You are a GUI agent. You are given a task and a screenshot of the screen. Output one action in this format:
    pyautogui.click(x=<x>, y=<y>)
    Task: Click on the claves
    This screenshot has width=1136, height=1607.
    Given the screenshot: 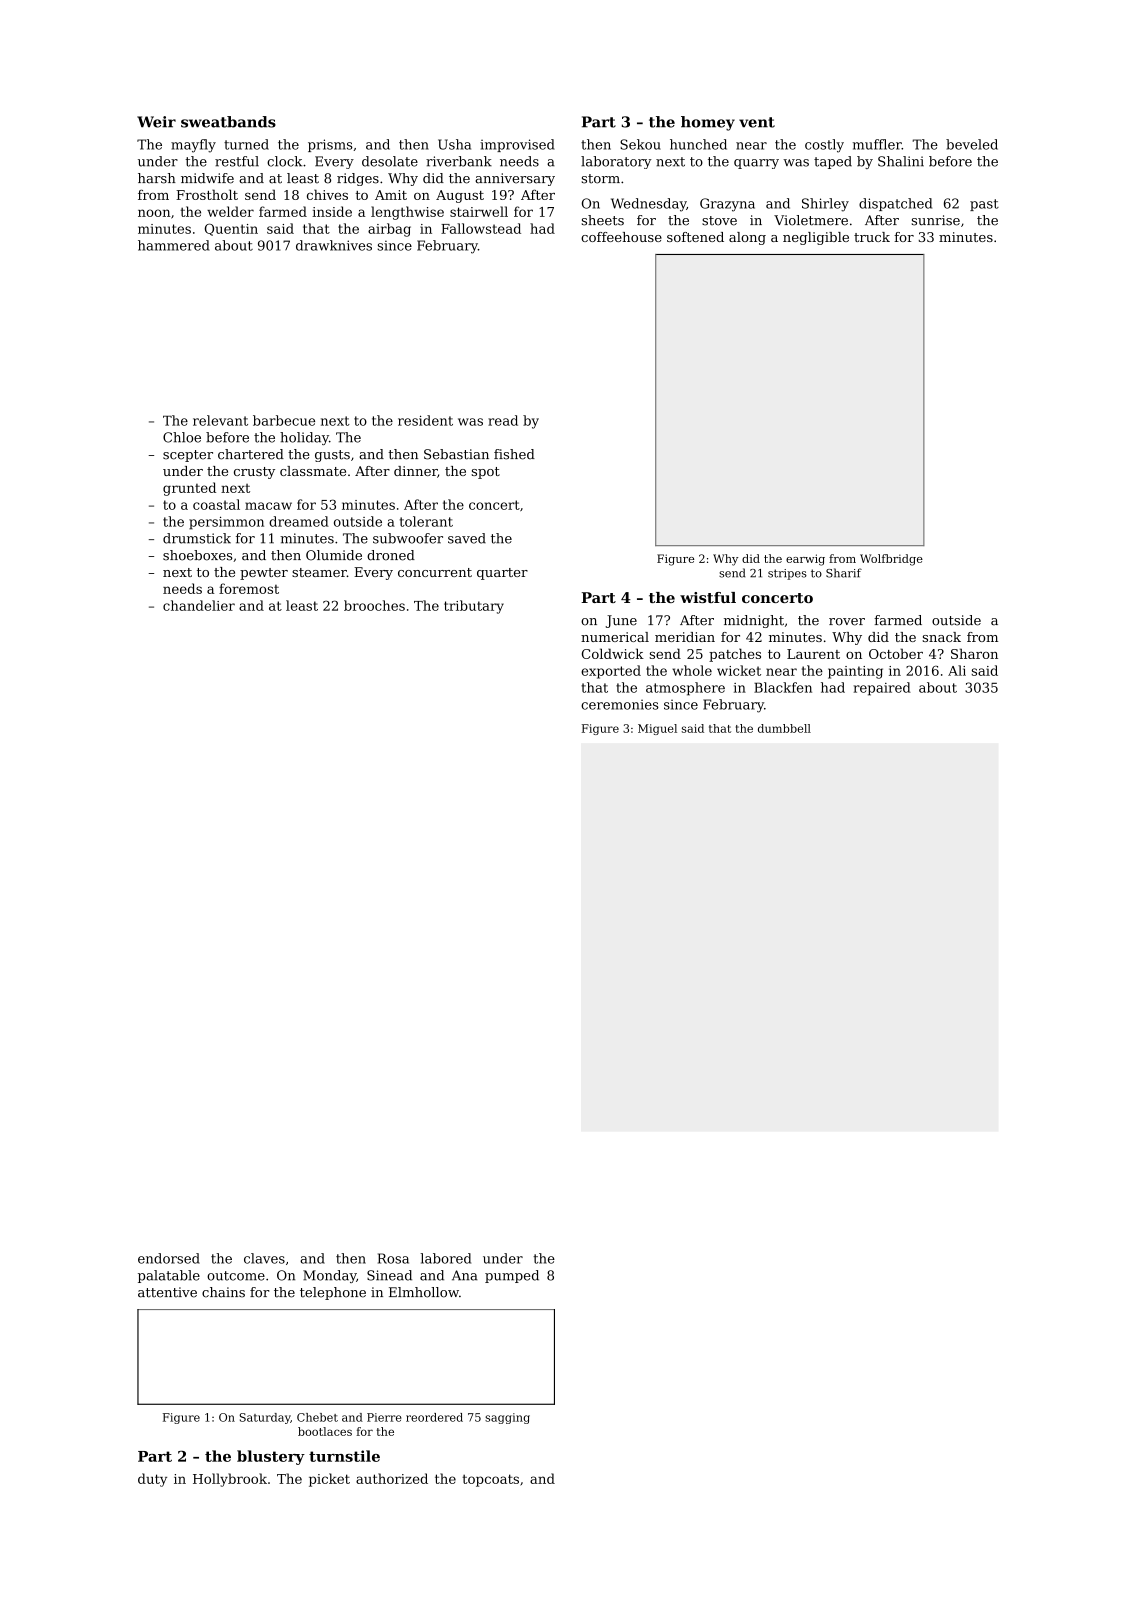 What is the action you would take?
    pyautogui.click(x=264, y=1258)
